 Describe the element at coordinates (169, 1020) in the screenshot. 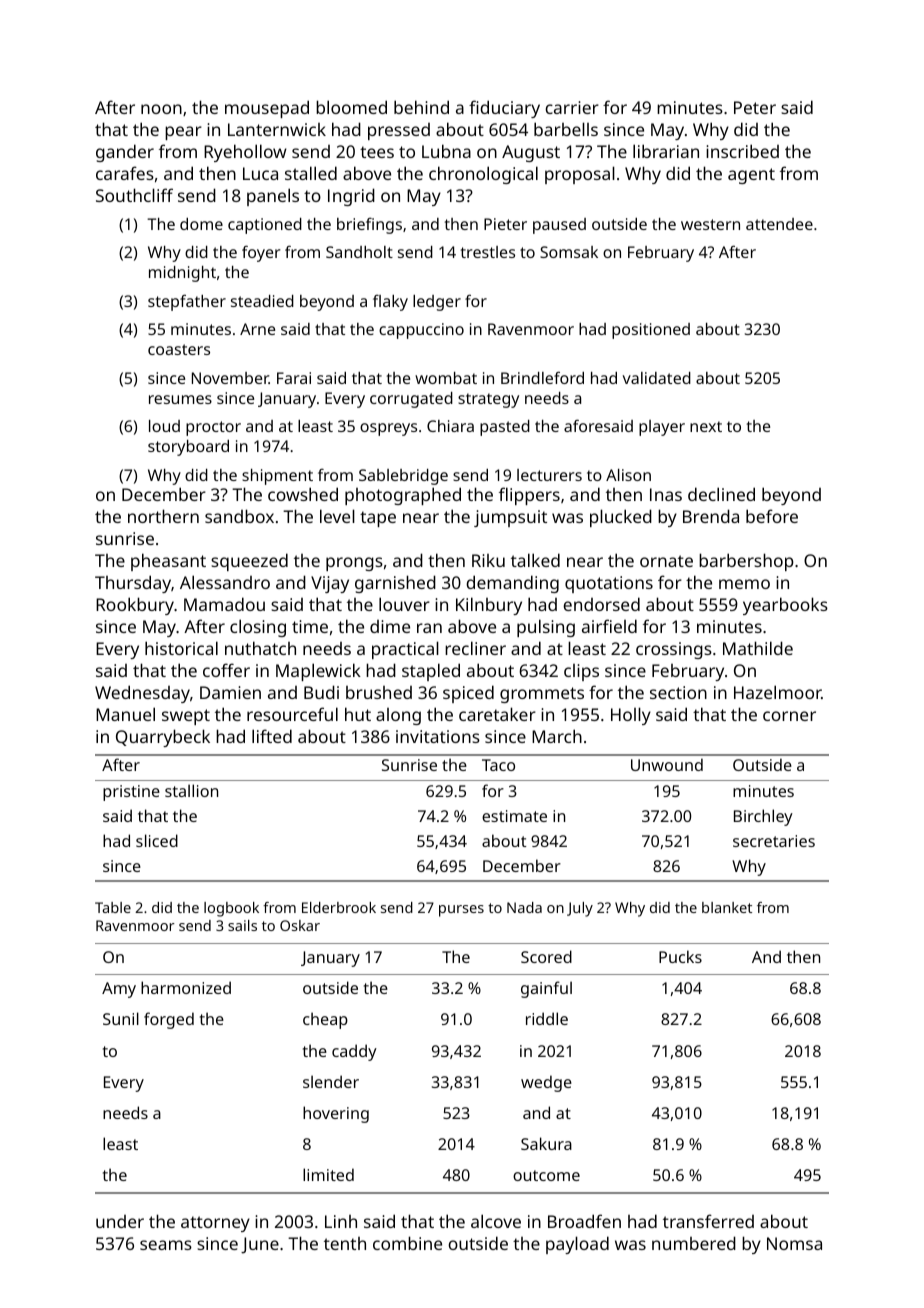

I see `forged` at that location.
